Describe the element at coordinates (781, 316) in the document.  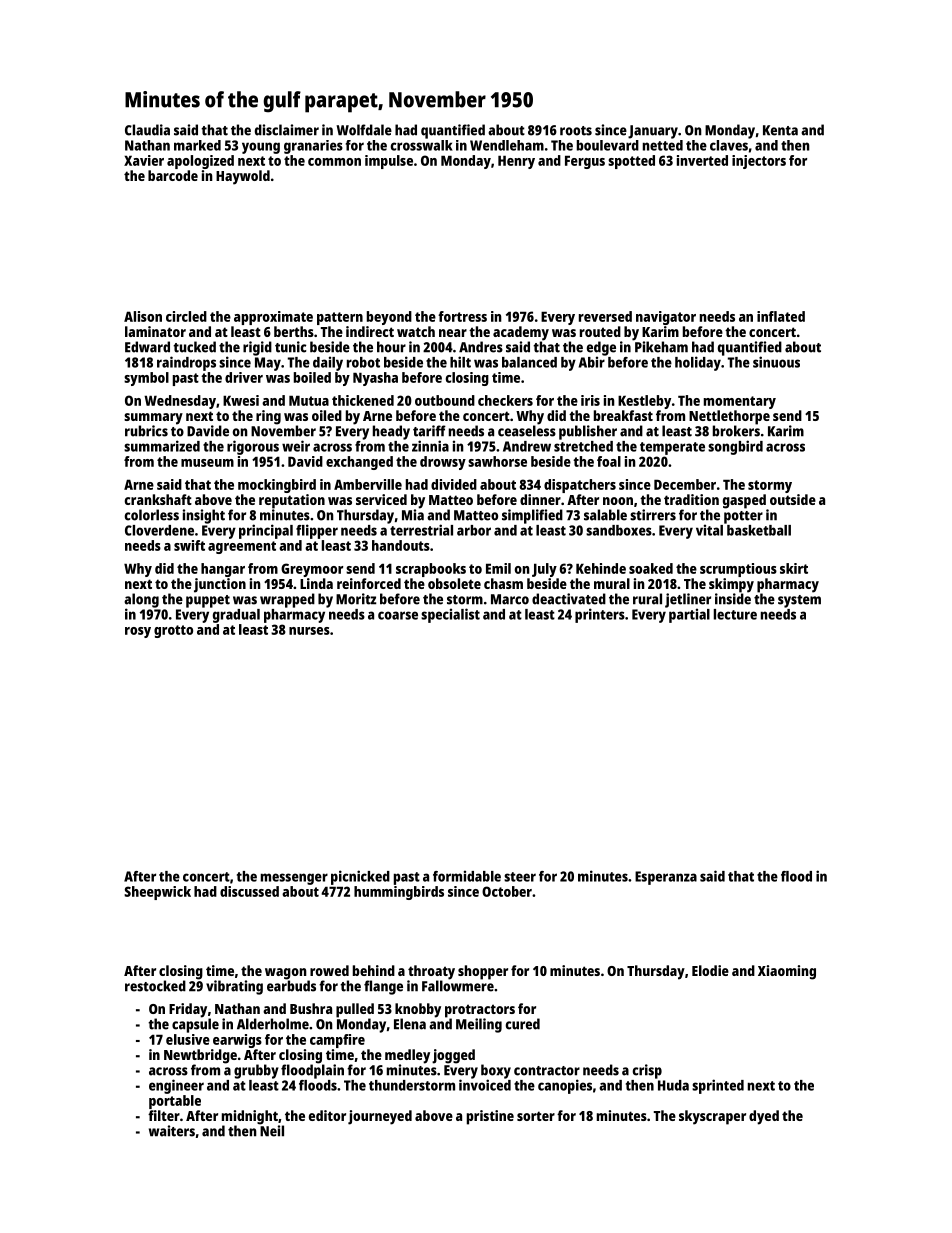
I see `inflated` at that location.
